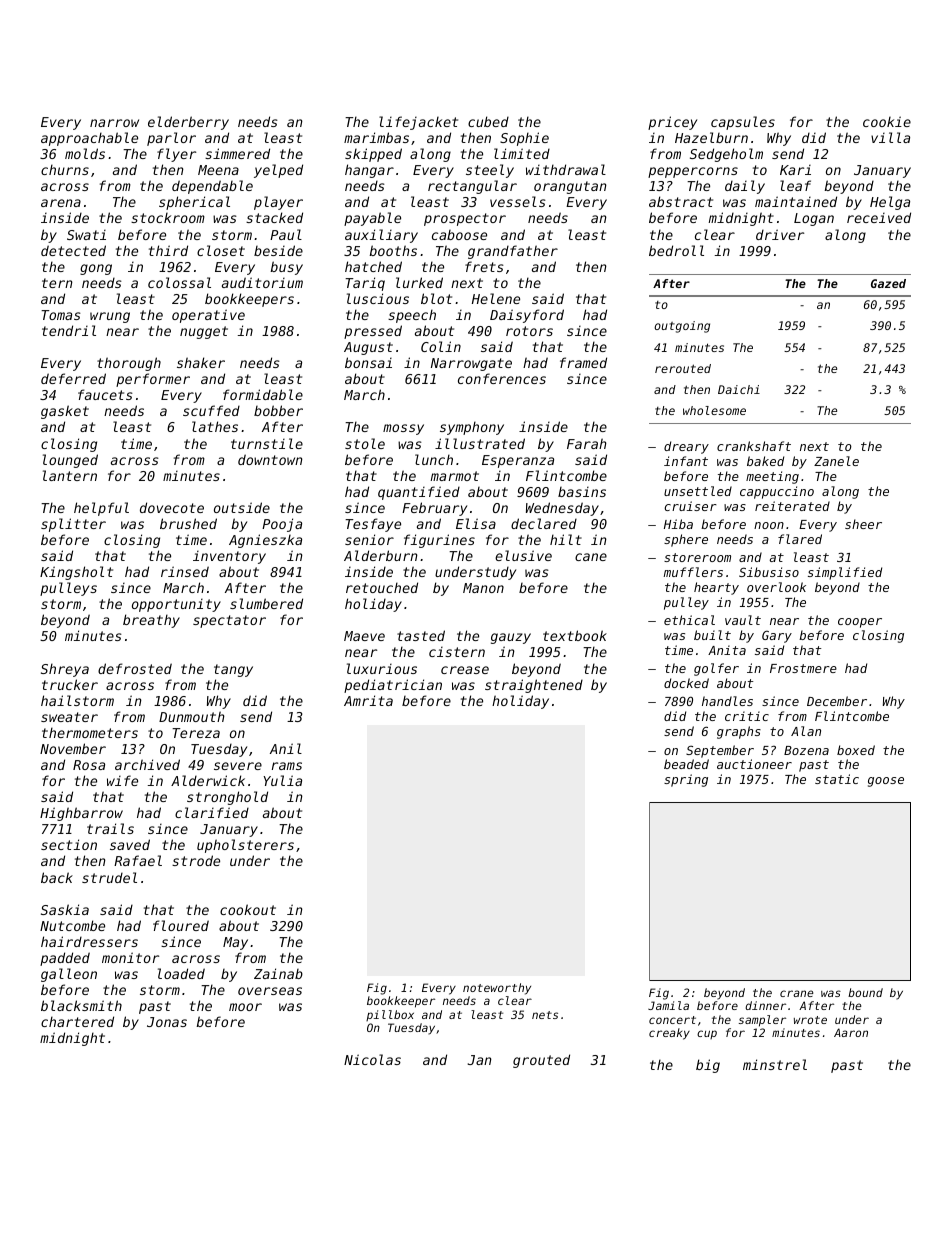  What do you see at coordinates (188, 123) in the screenshot?
I see `elderberry` at bounding box center [188, 123].
